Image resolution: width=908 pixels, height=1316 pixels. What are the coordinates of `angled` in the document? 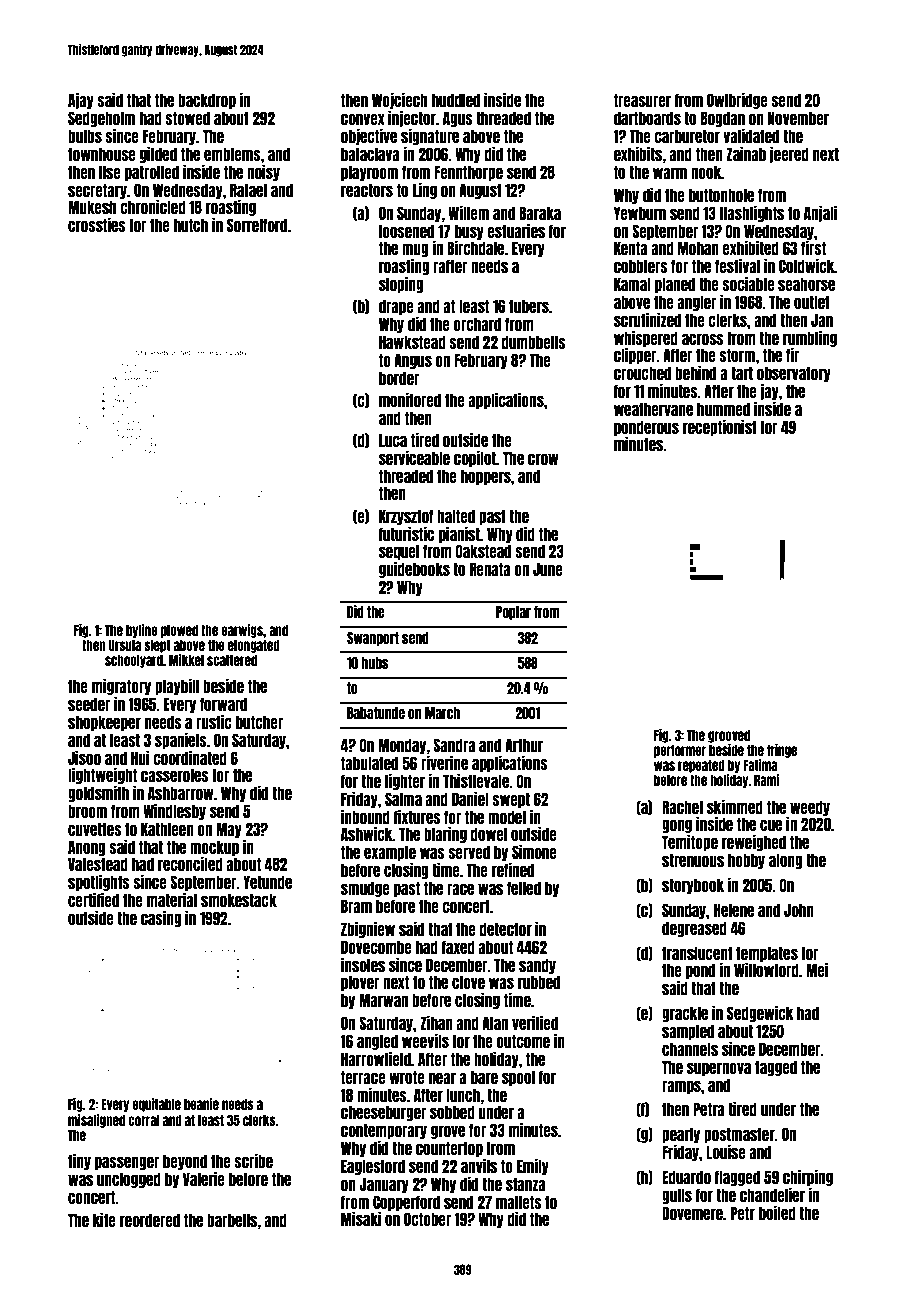 It's located at (377, 1042).
